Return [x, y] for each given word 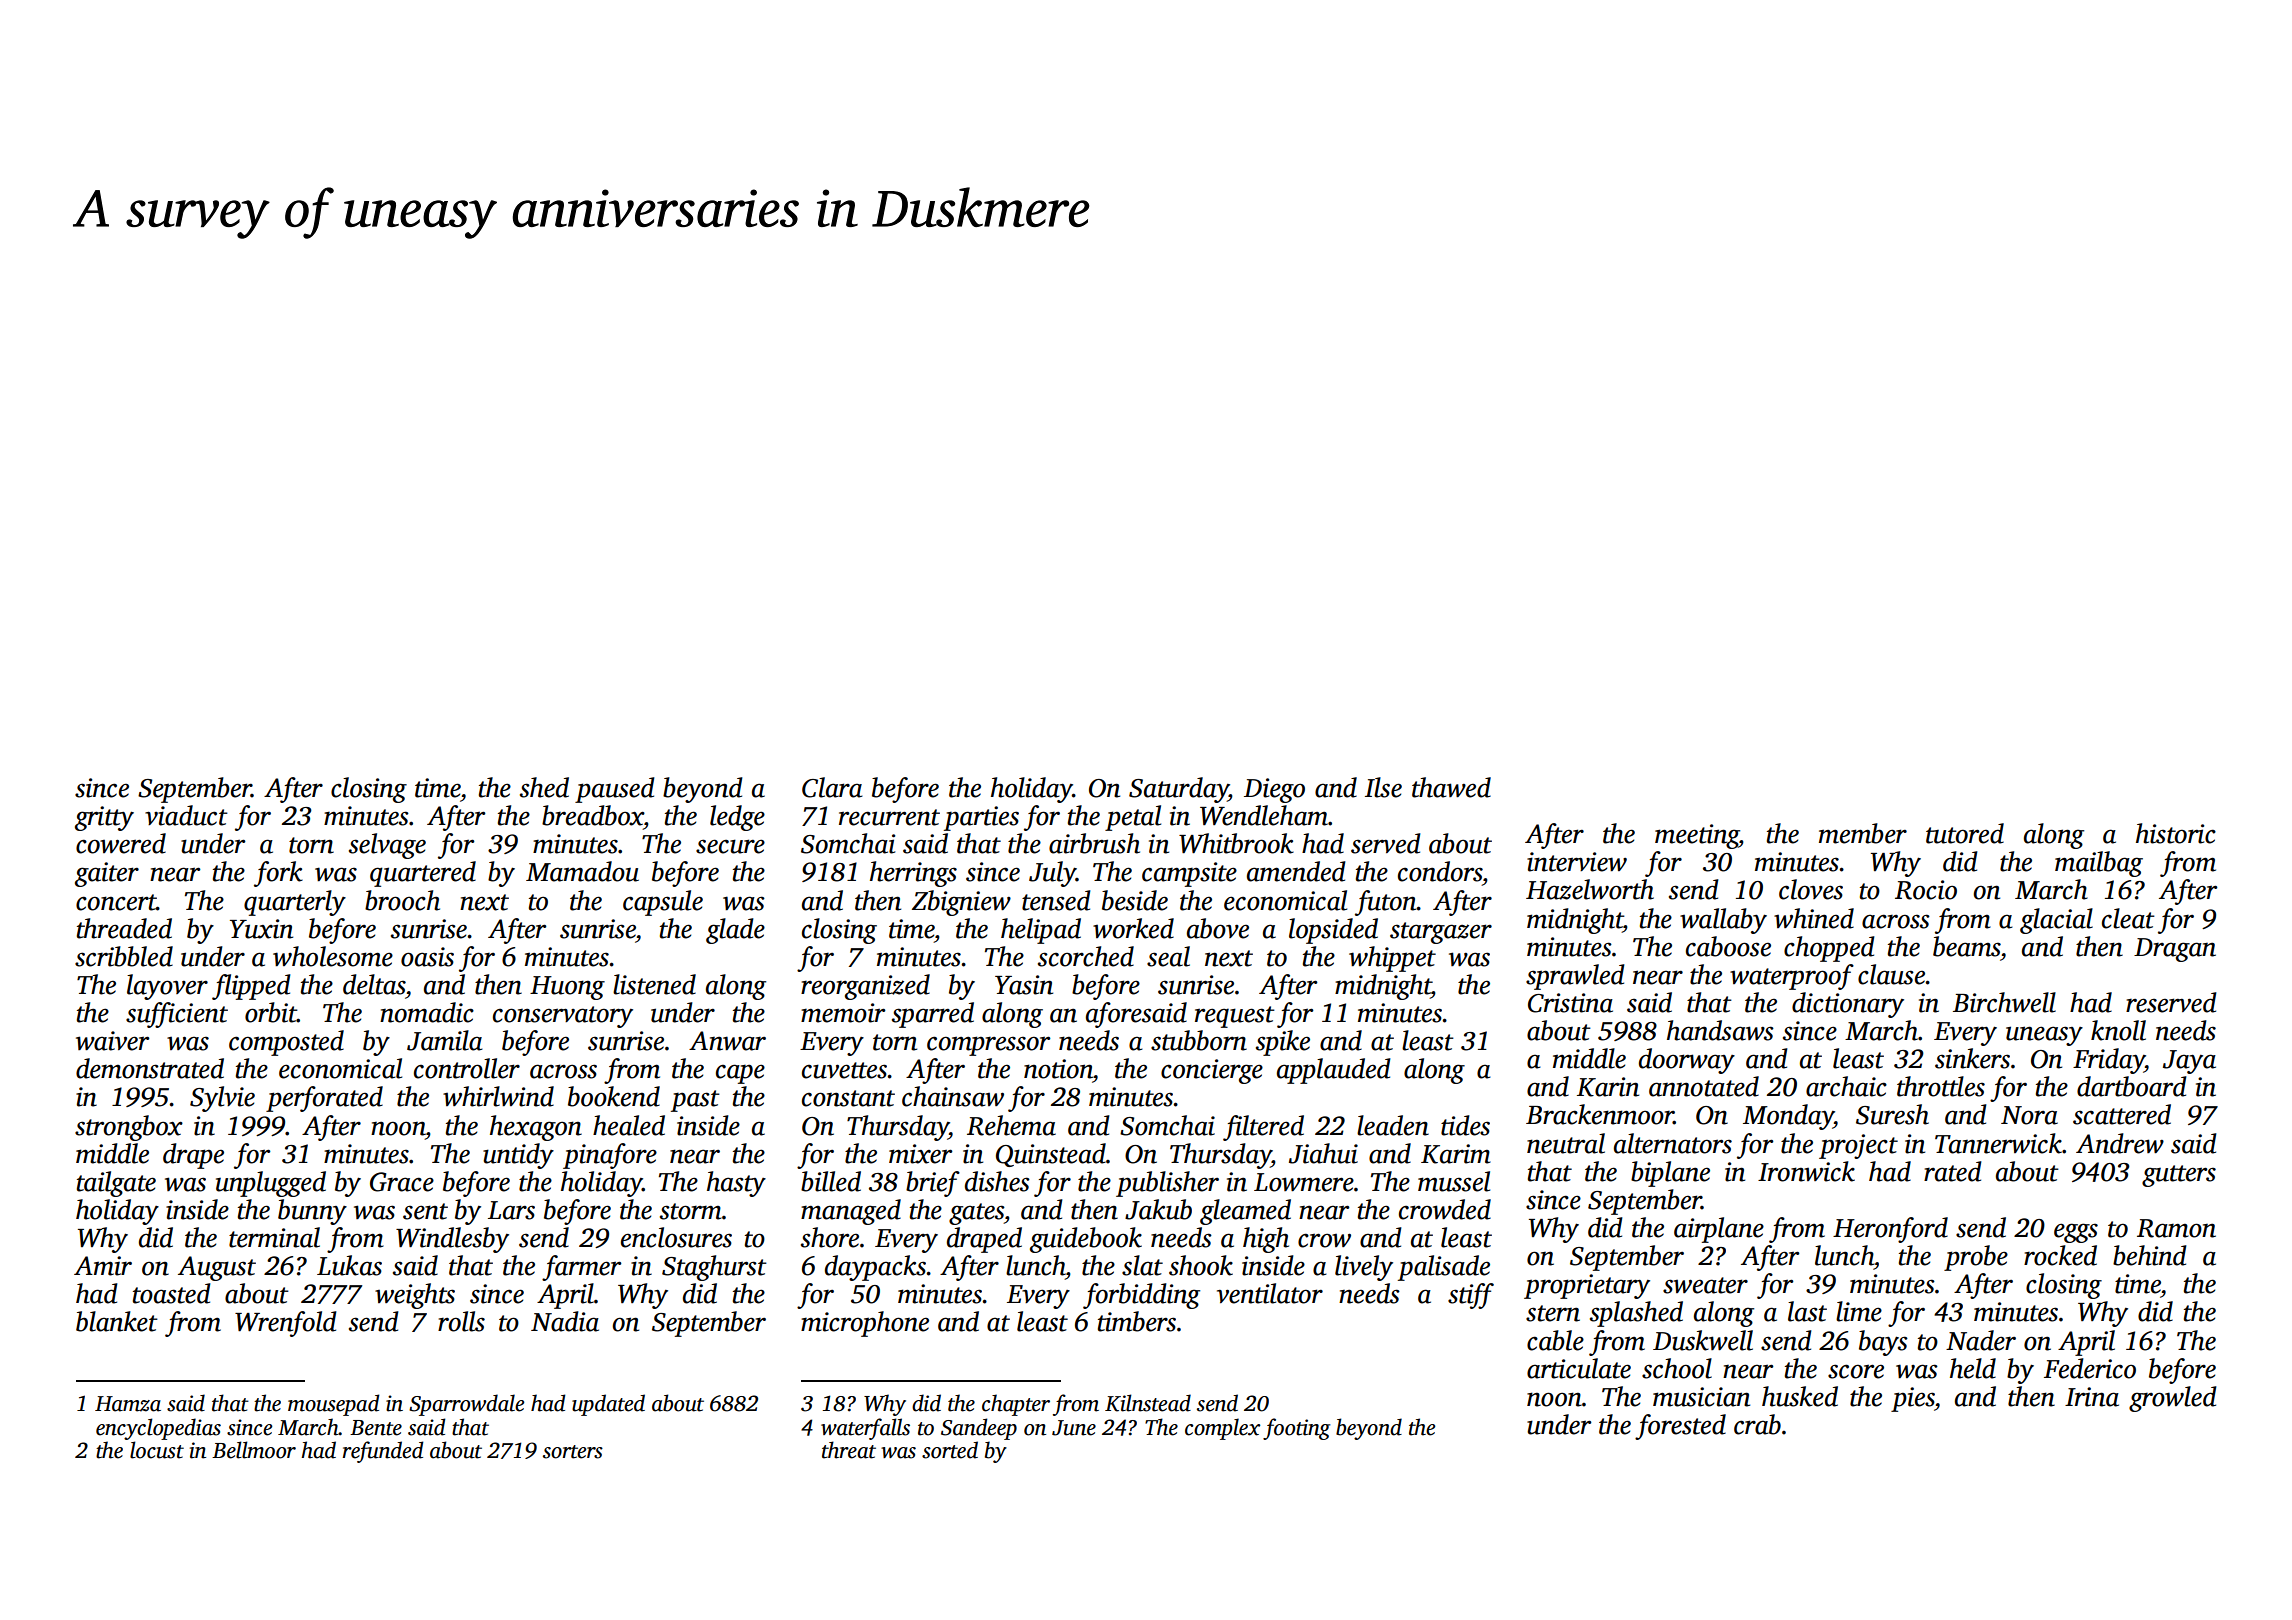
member [1863, 833]
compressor [989, 1046]
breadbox [593, 815]
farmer [582, 1268]
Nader [1981, 1340]
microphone [865, 1324]
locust [157, 1450]
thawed [1451, 787]
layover [167, 987]
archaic [1846, 1086]
